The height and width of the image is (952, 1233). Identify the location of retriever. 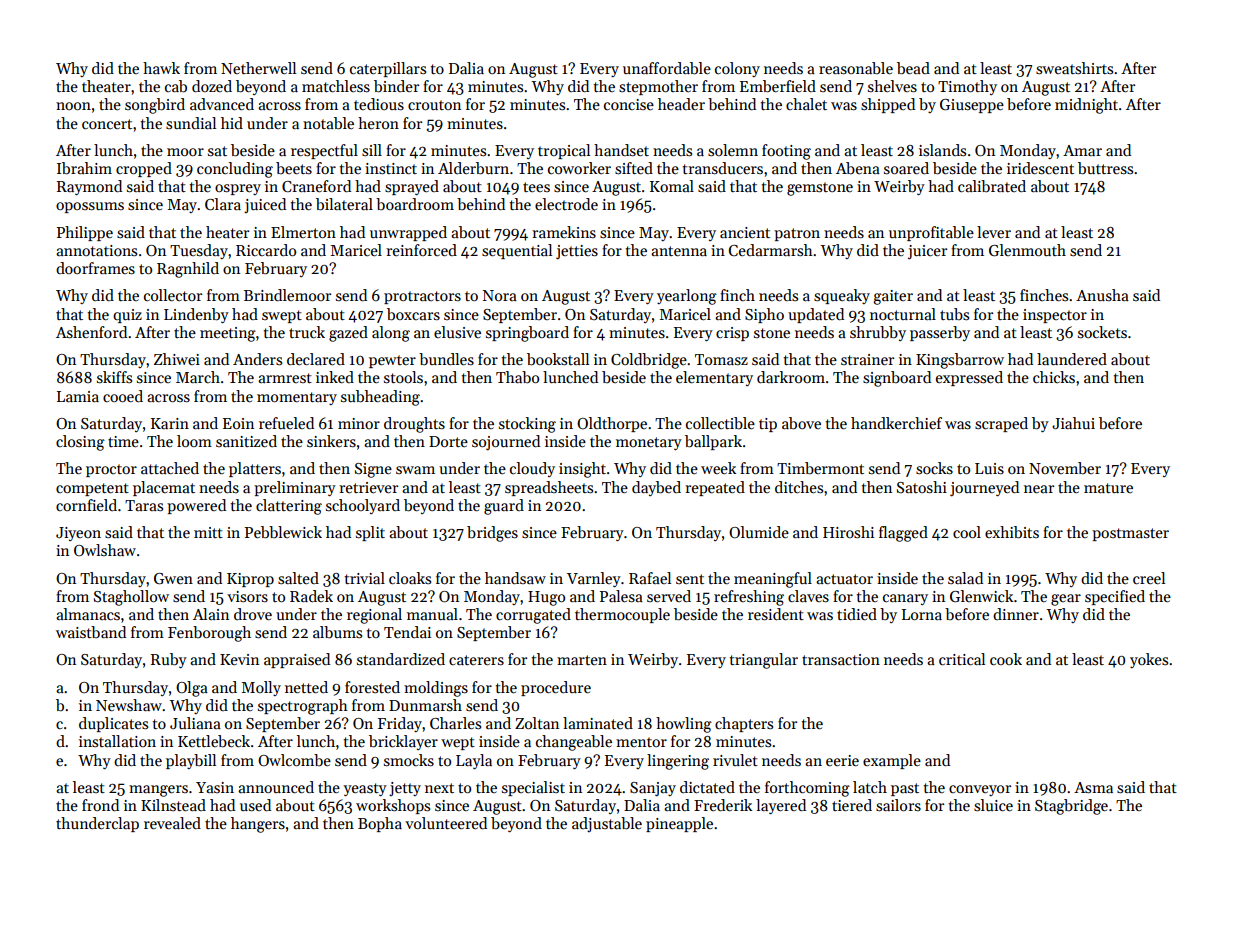
(368, 487).
